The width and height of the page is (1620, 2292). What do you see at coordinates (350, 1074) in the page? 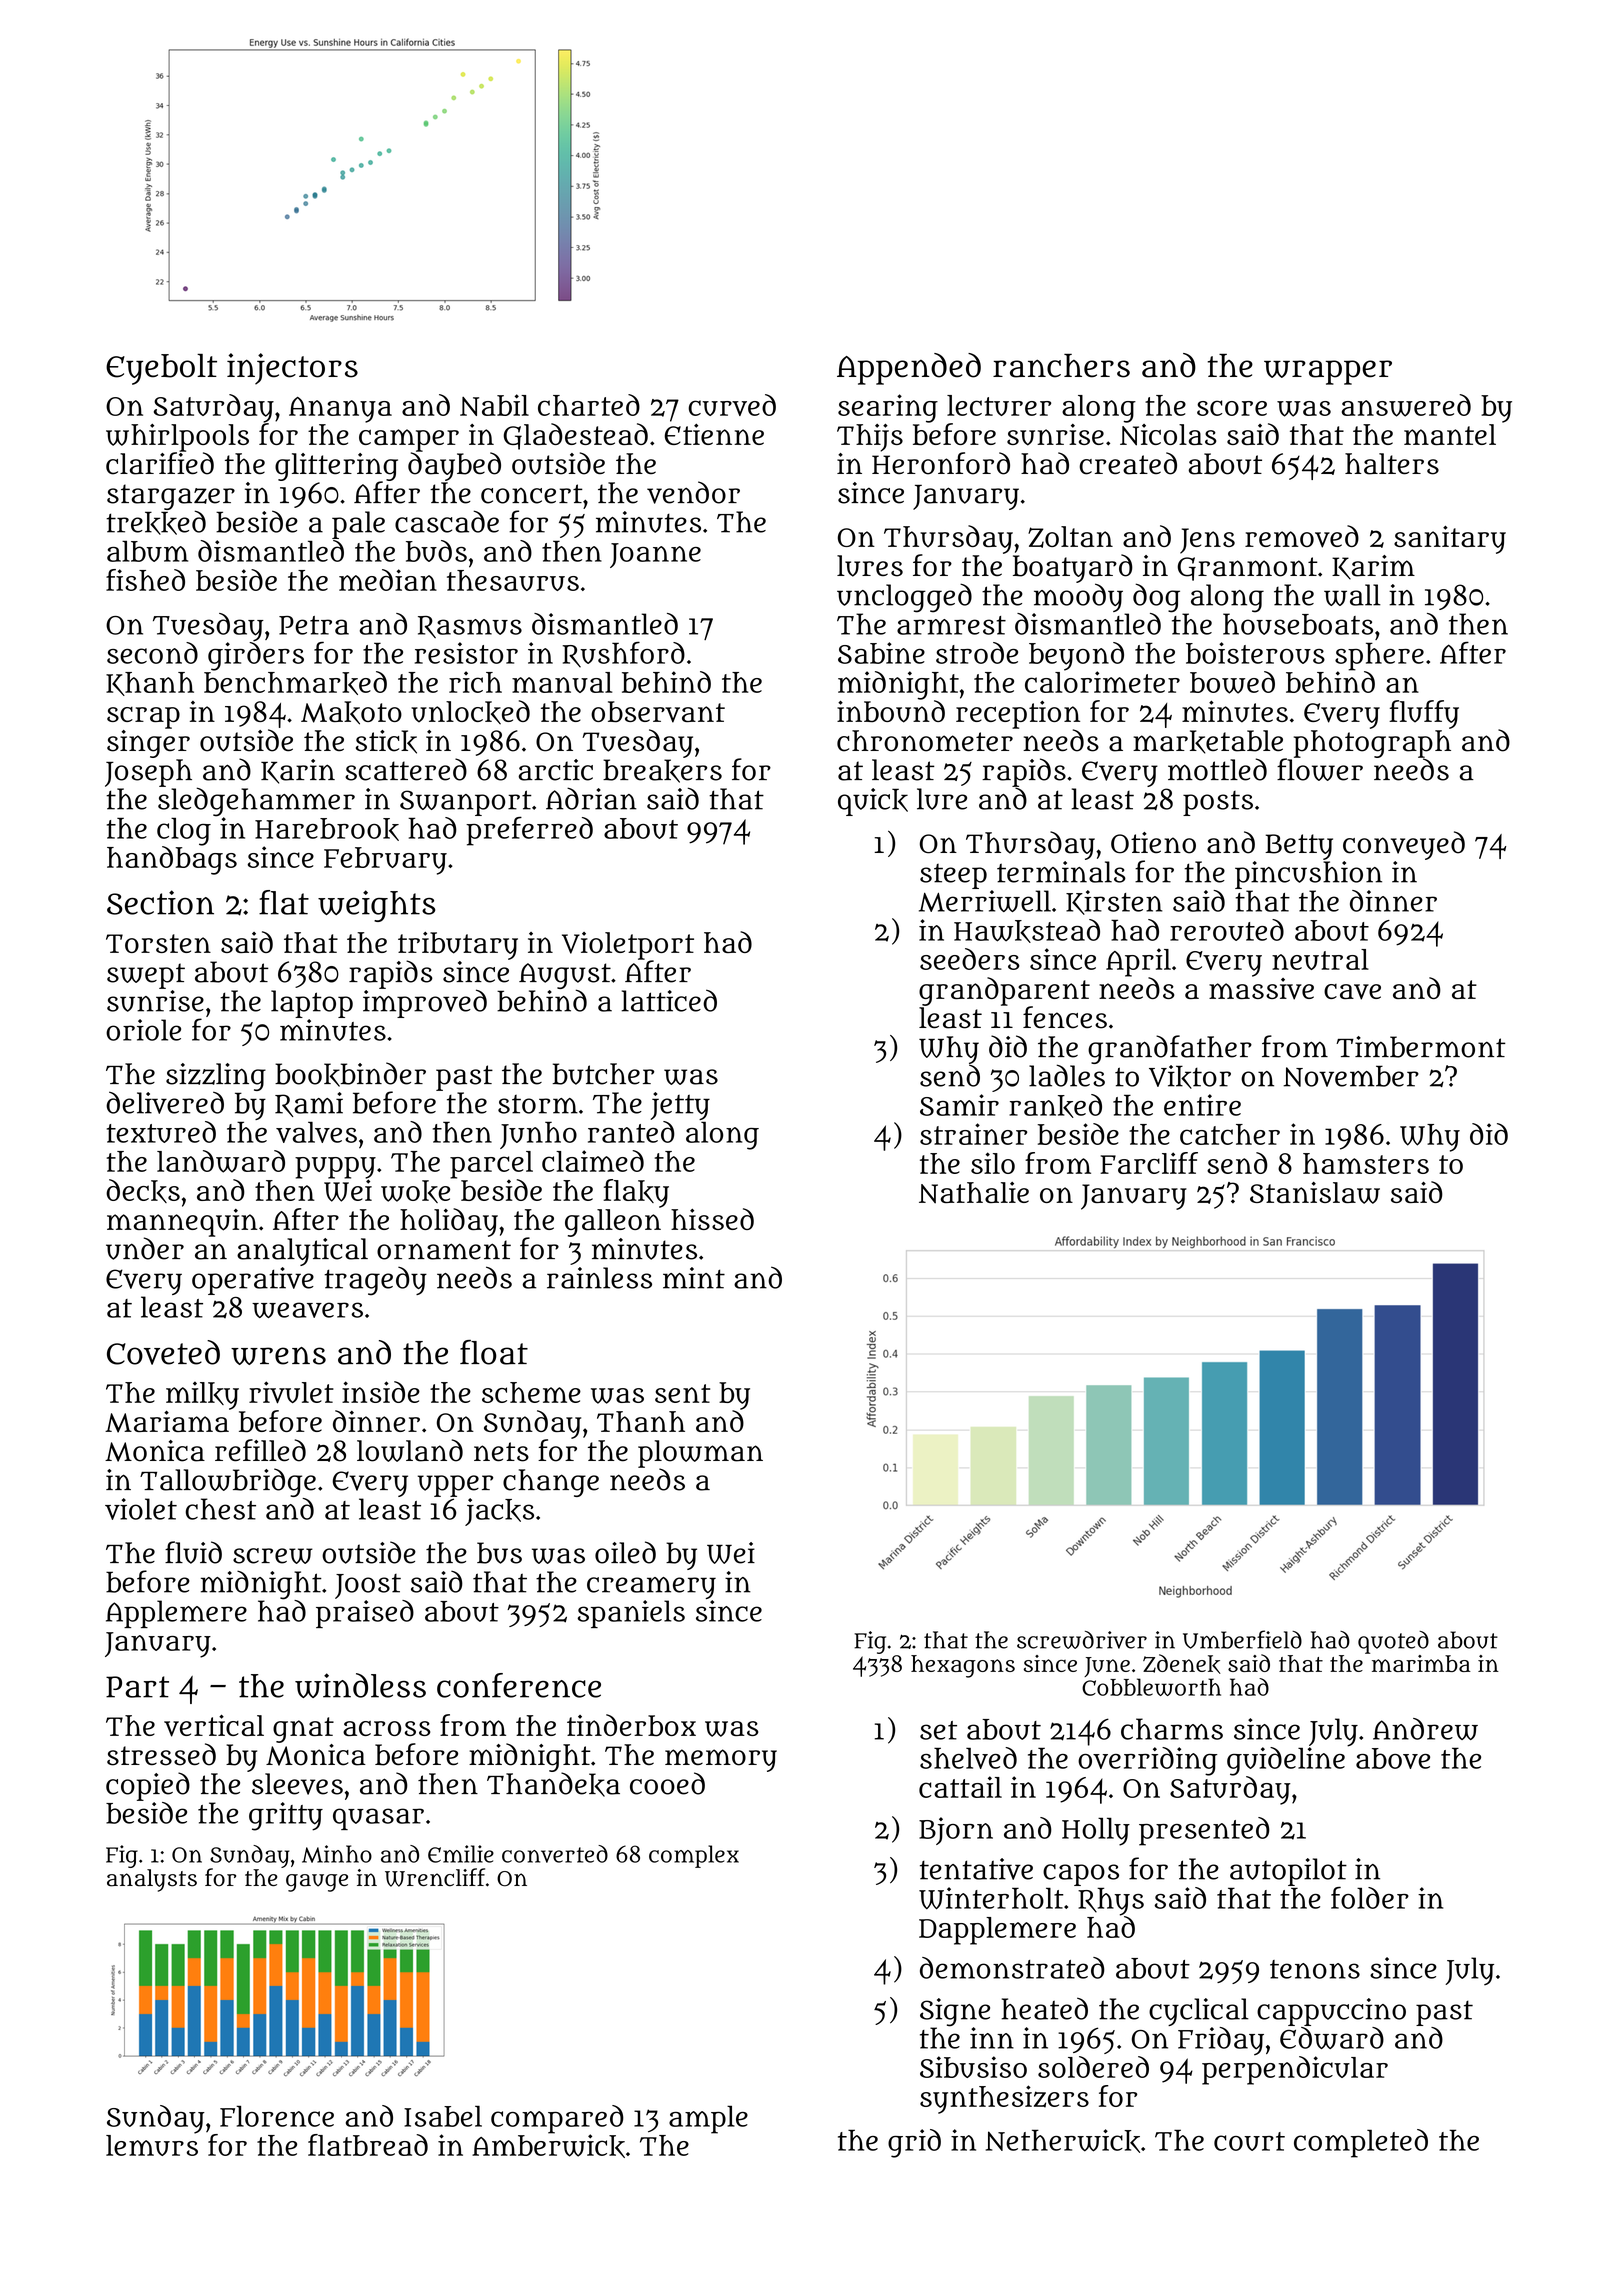
I see `bookbinder` at bounding box center [350, 1074].
